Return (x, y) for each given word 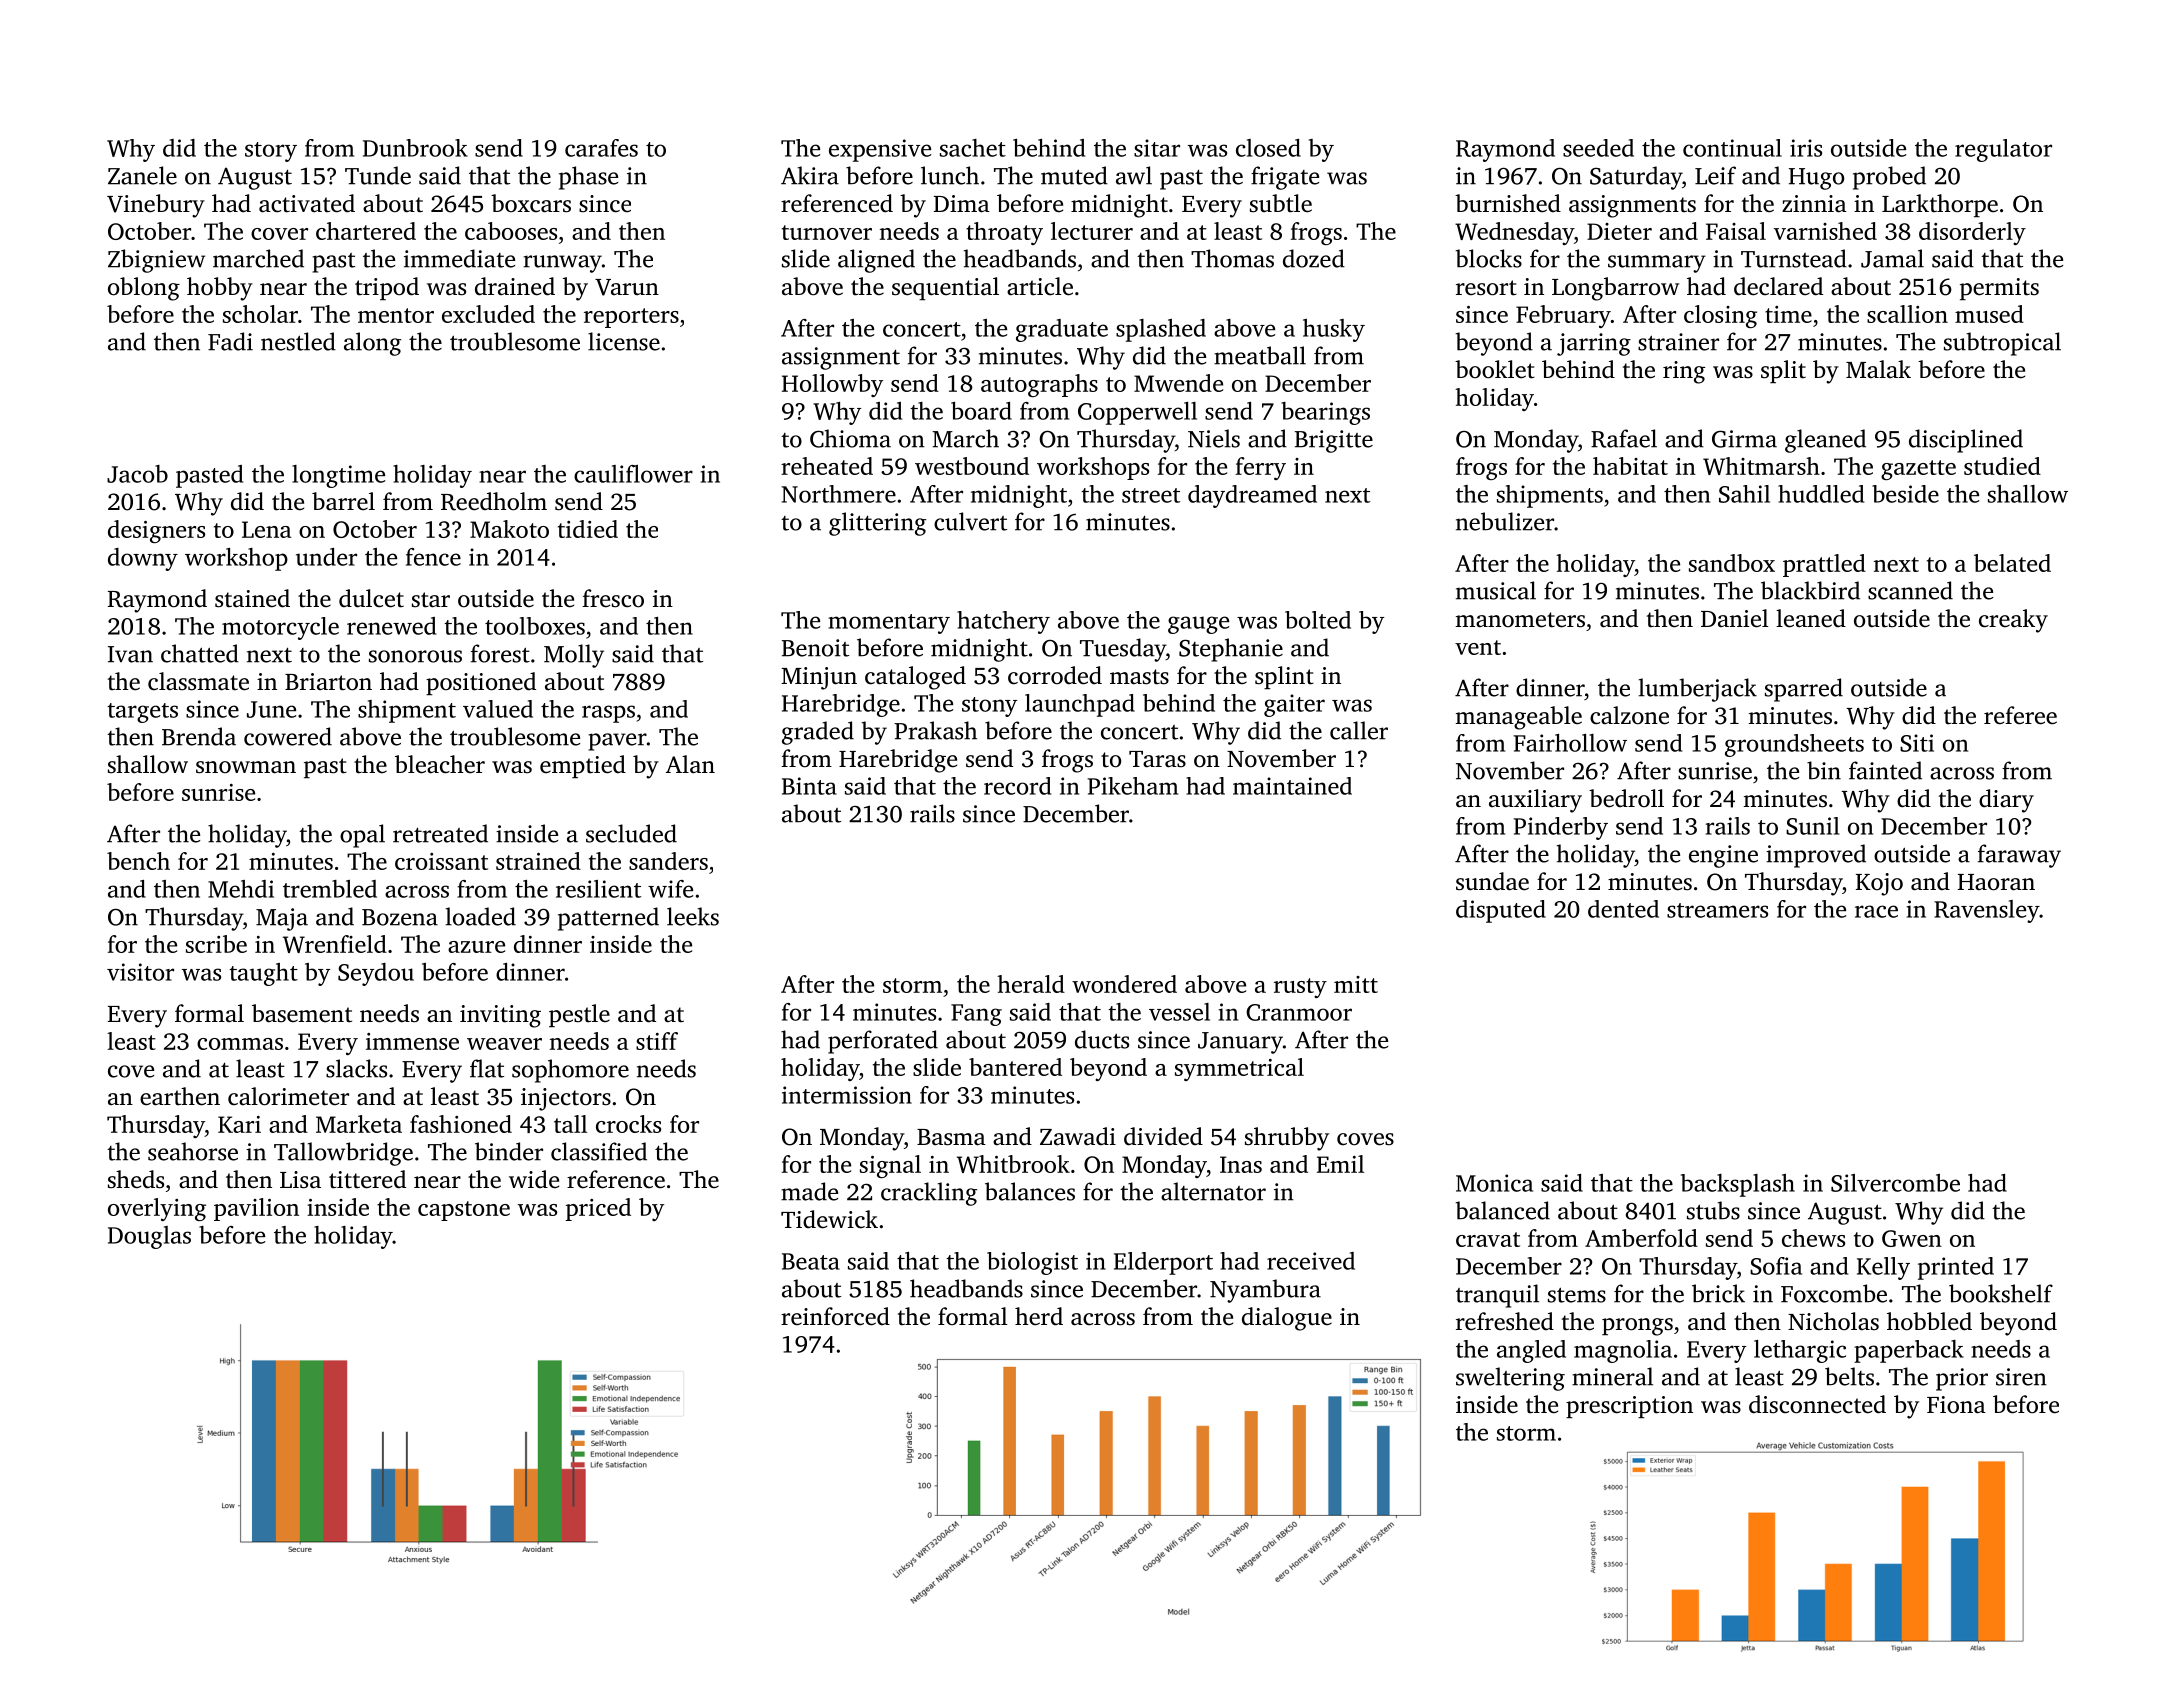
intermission (847, 1095)
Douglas (149, 1237)
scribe (216, 944)
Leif (1715, 175)
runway (562, 264)
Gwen (1912, 1238)
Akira (810, 175)
